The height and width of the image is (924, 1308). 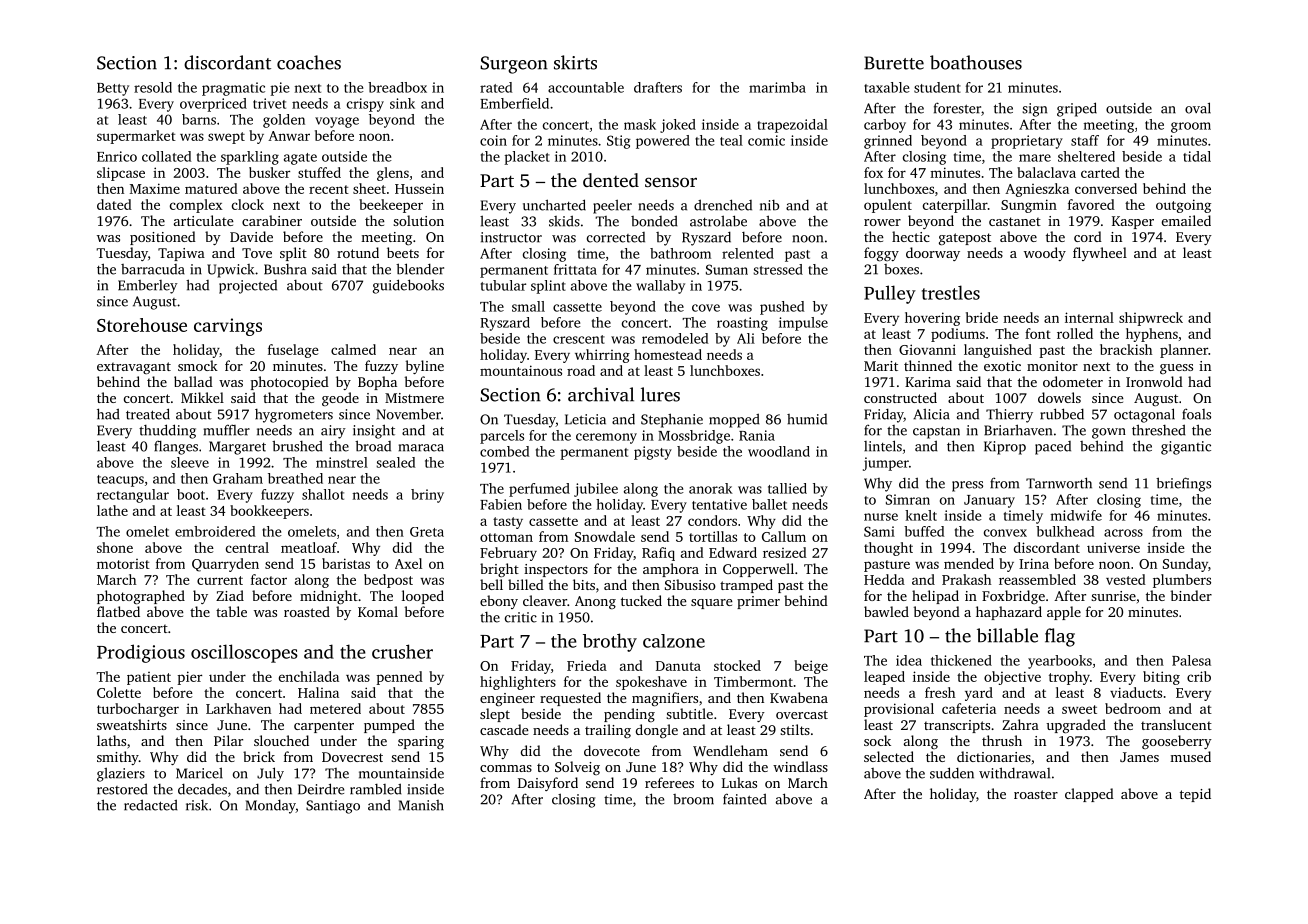 I want to click on boathouses, so click(x=976, y=62).
